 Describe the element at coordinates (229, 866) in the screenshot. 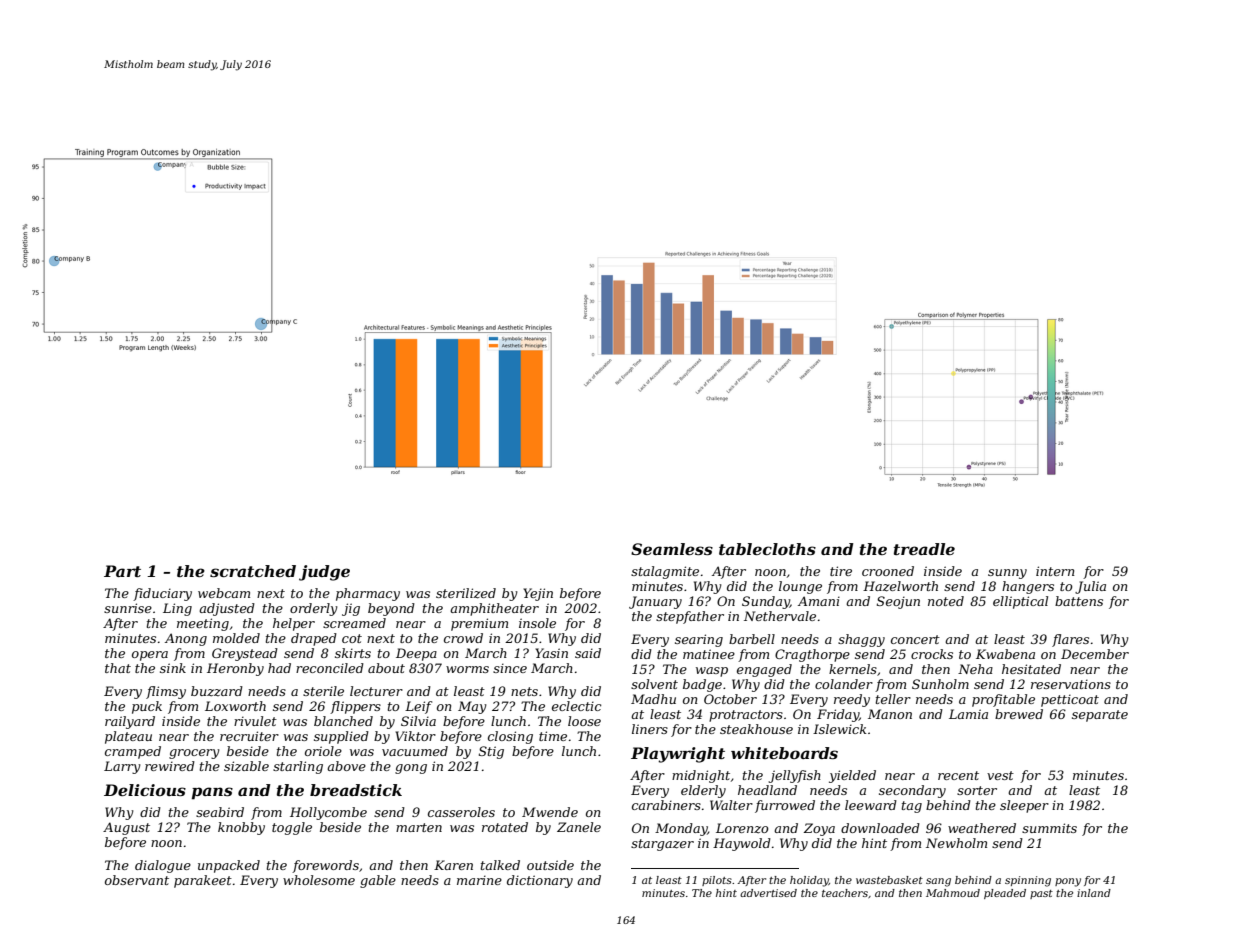

I see `unpacked` at that location.
